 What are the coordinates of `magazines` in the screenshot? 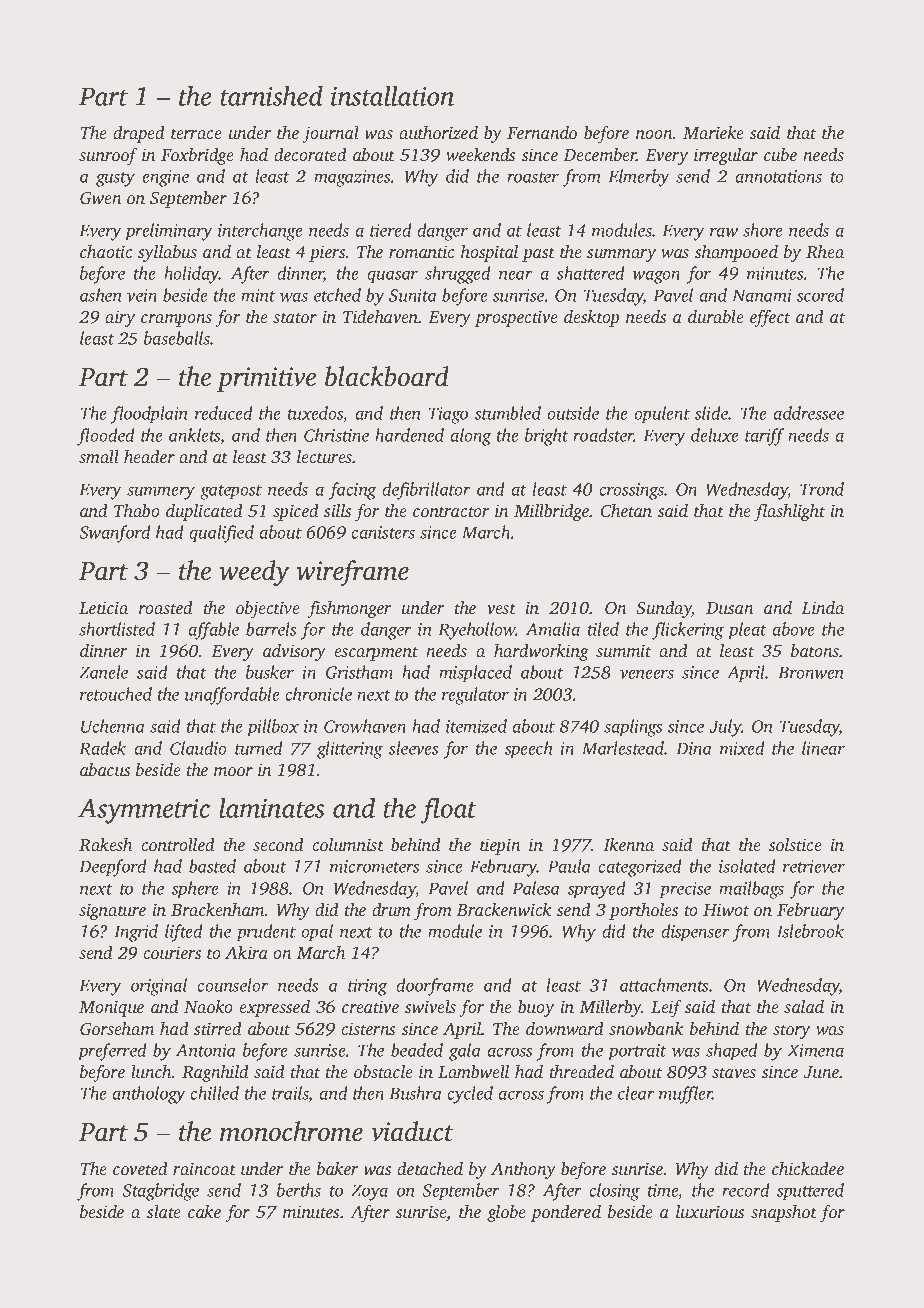 It's located at (352, 178).
